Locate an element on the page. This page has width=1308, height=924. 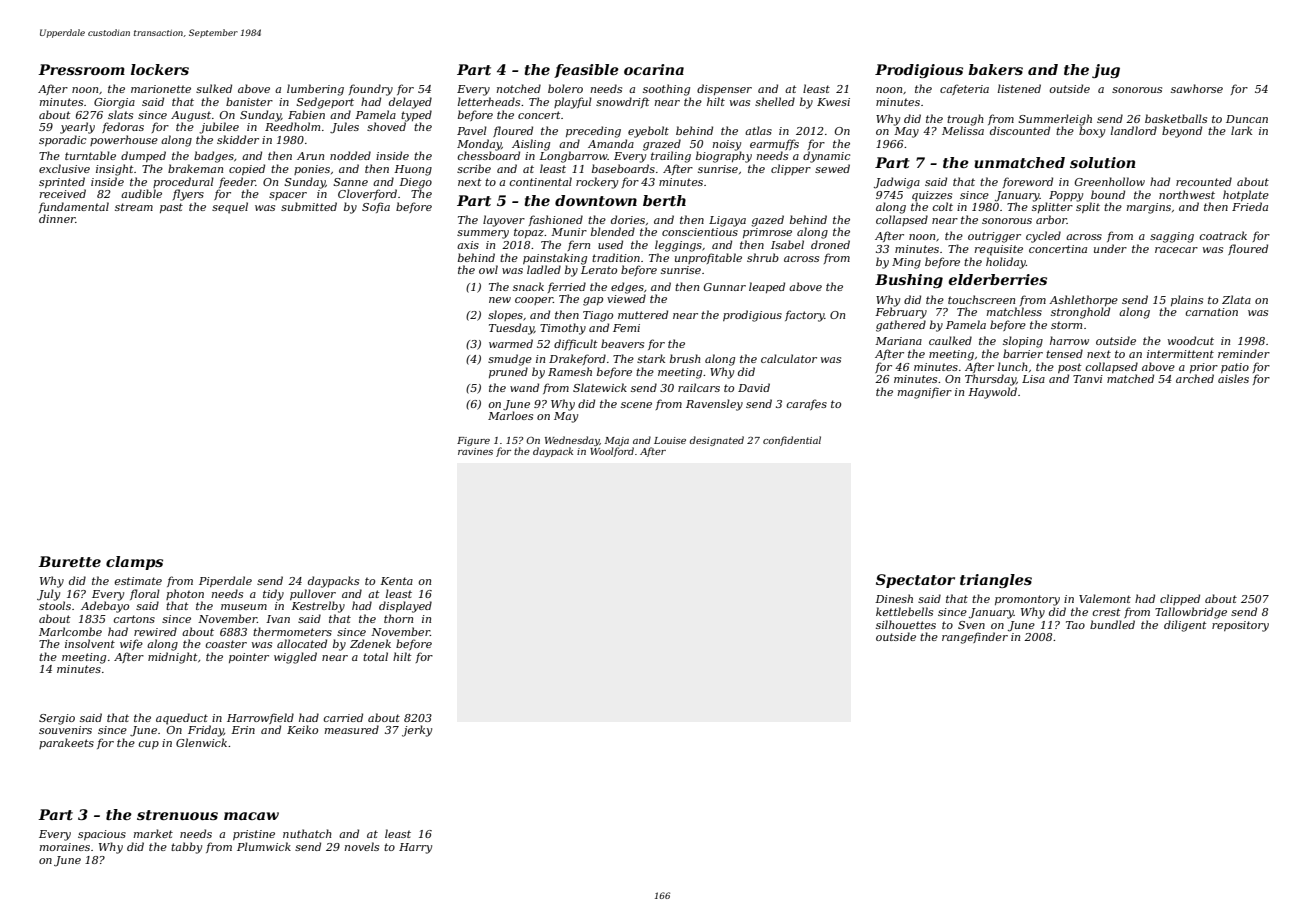
aisles is located at coordinates (1233, 378).
